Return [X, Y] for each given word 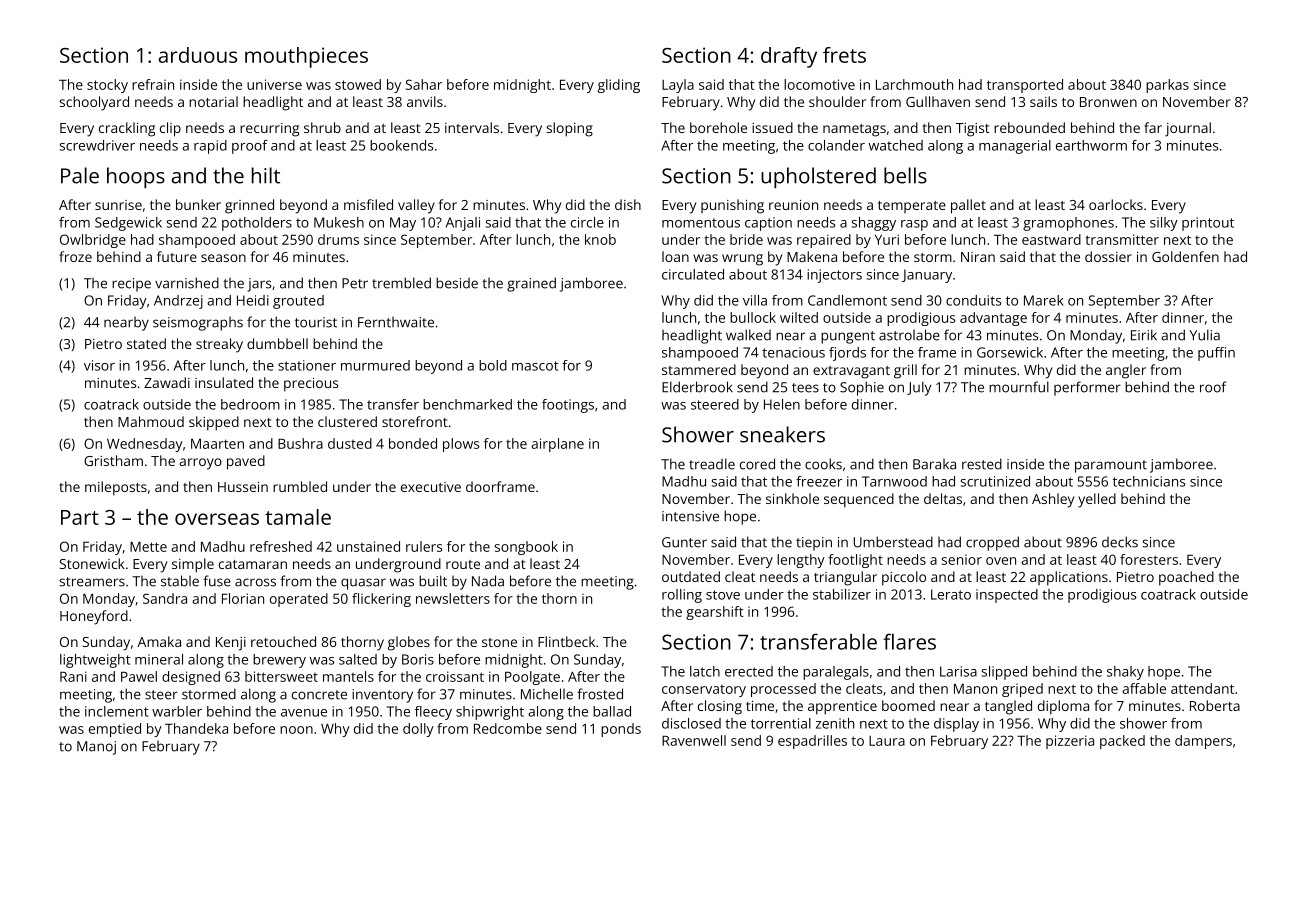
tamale [298, 517]
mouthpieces [306, 57]
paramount [1111, 466]
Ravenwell [694, 740]
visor [99, 365]
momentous [701, 223]
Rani [73, 676]
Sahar [424, 84]
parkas [1167, 86]
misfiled [368, 204]
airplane [557, 445]
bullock [753, 317]
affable [1144, 688]
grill [905, 371]
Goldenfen [1185, 256]
